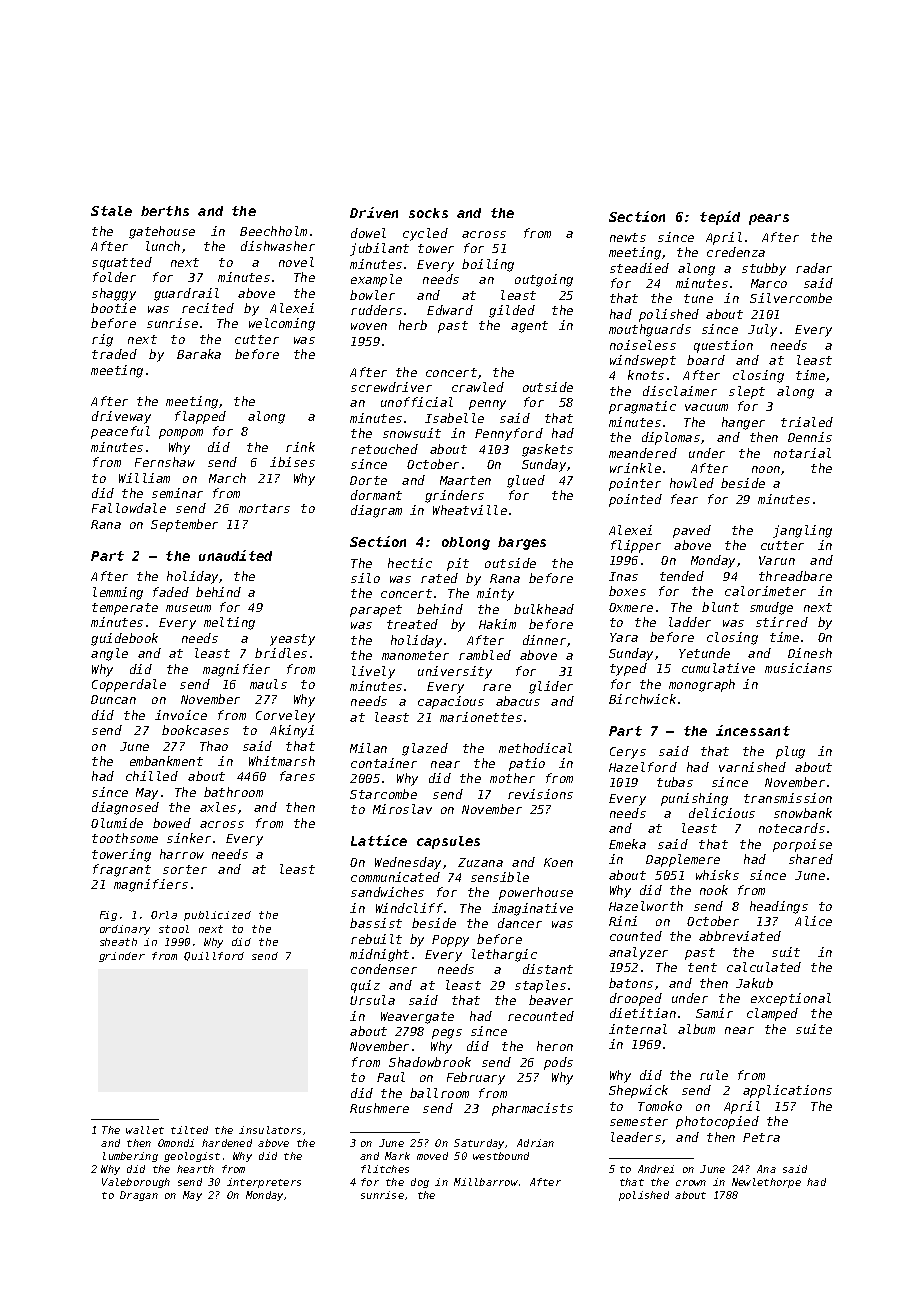 This screenshot has width=924, height=1308. Describe the element at coordinates (374, 212) in the screenshot. I see `Driven` at that location.
